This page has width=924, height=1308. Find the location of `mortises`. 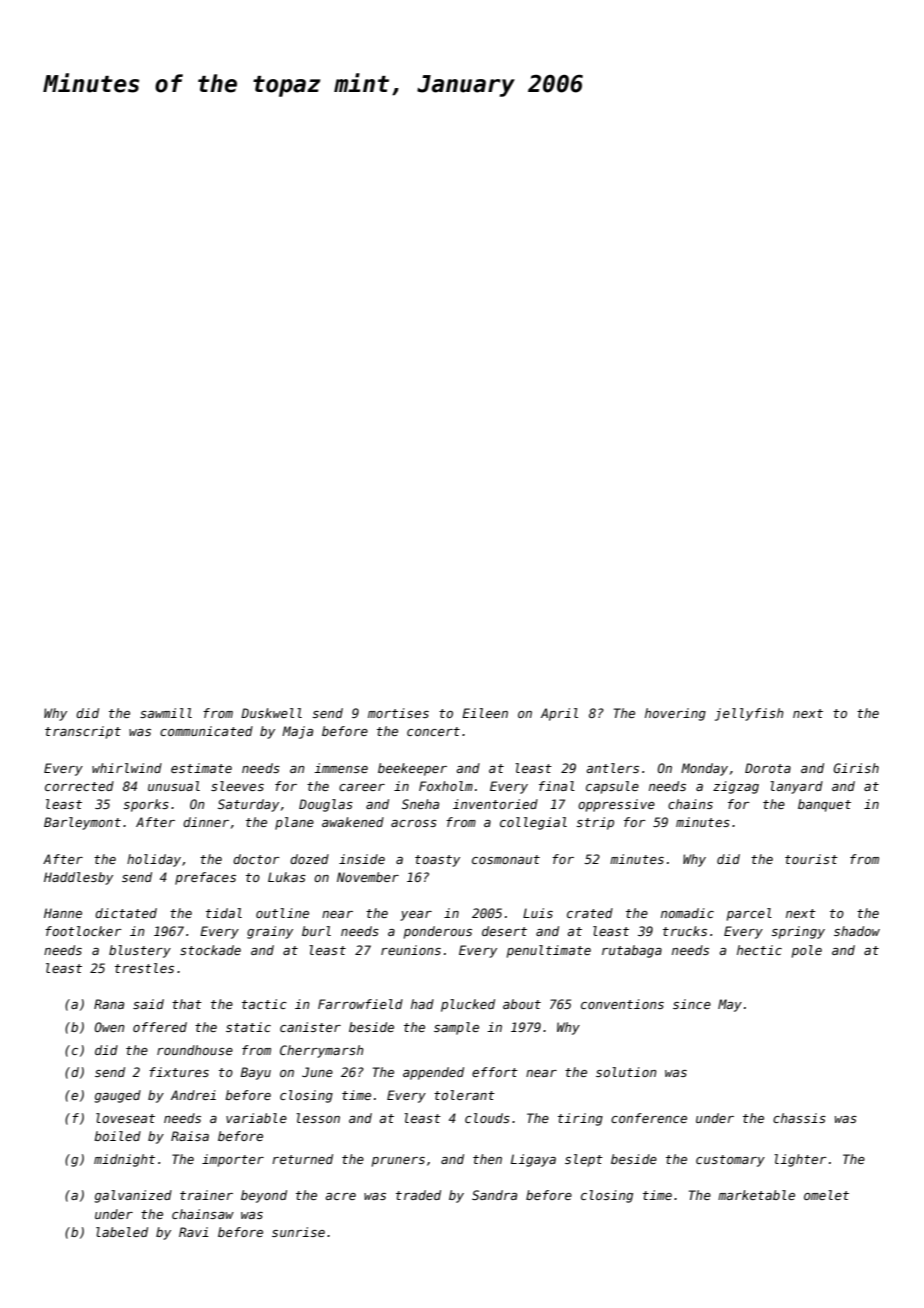

mortises is located at coordinates (398, 713).
